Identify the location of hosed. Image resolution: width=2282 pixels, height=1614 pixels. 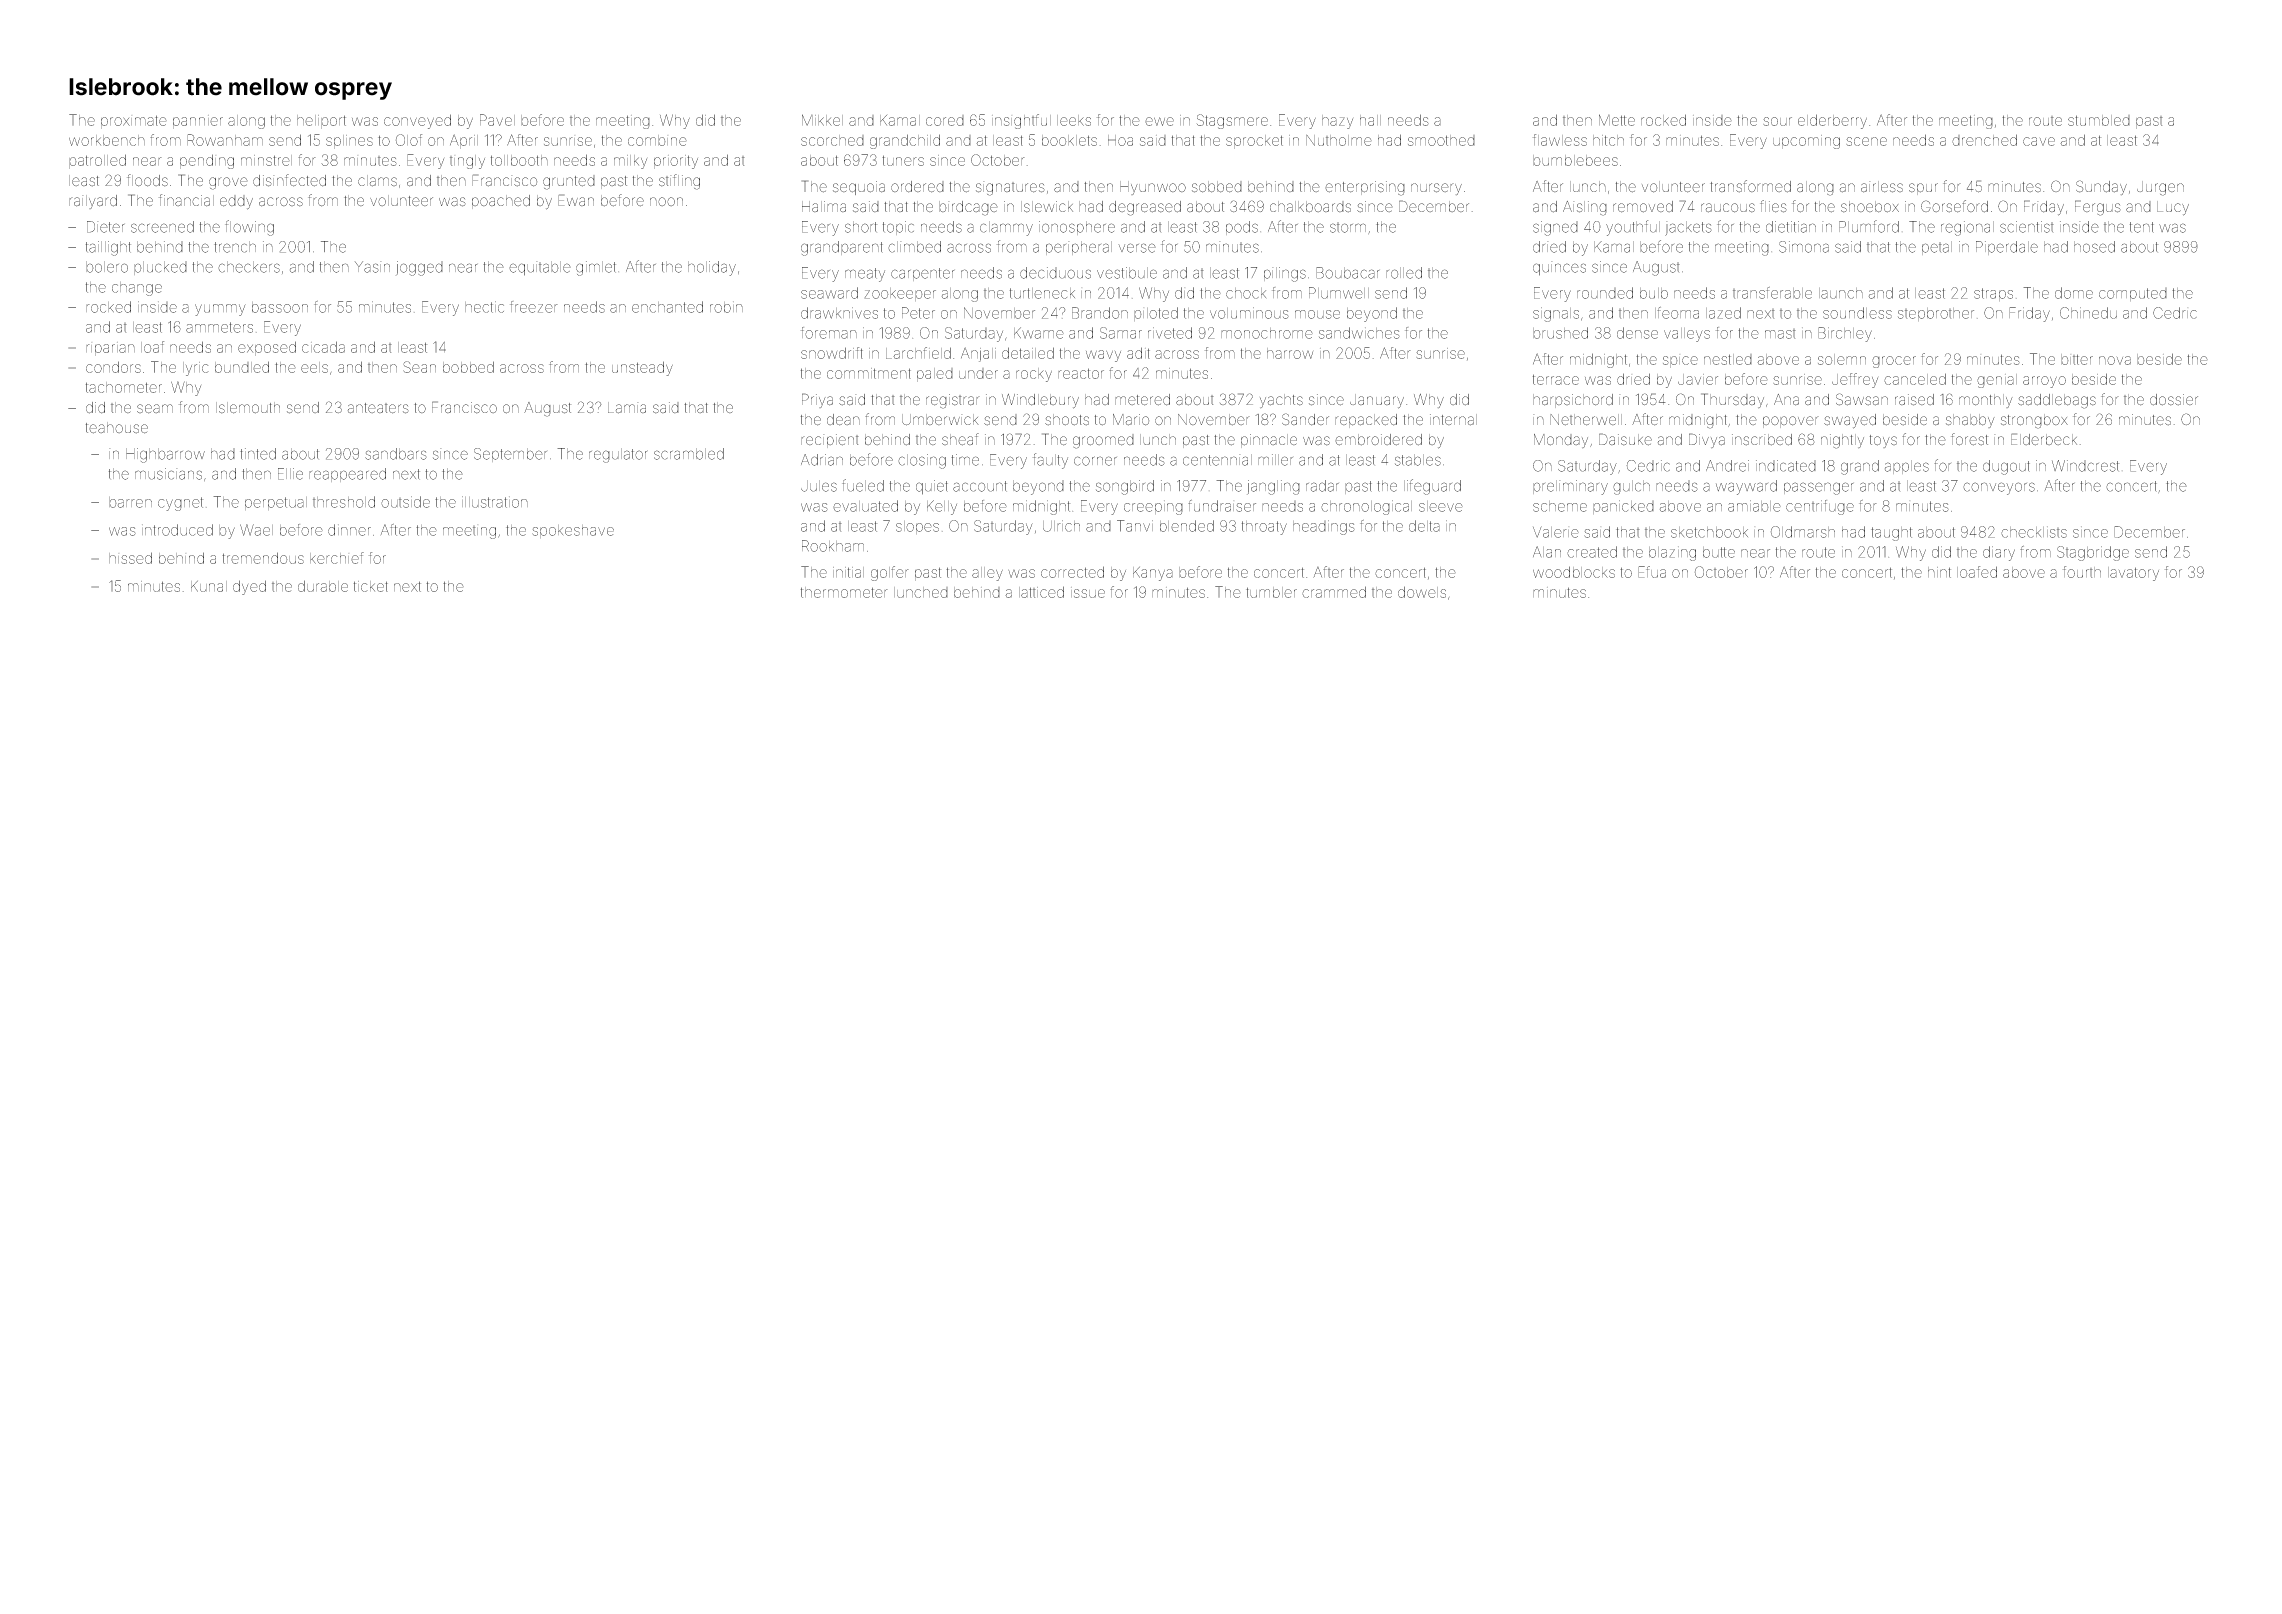
(2094, 247).
